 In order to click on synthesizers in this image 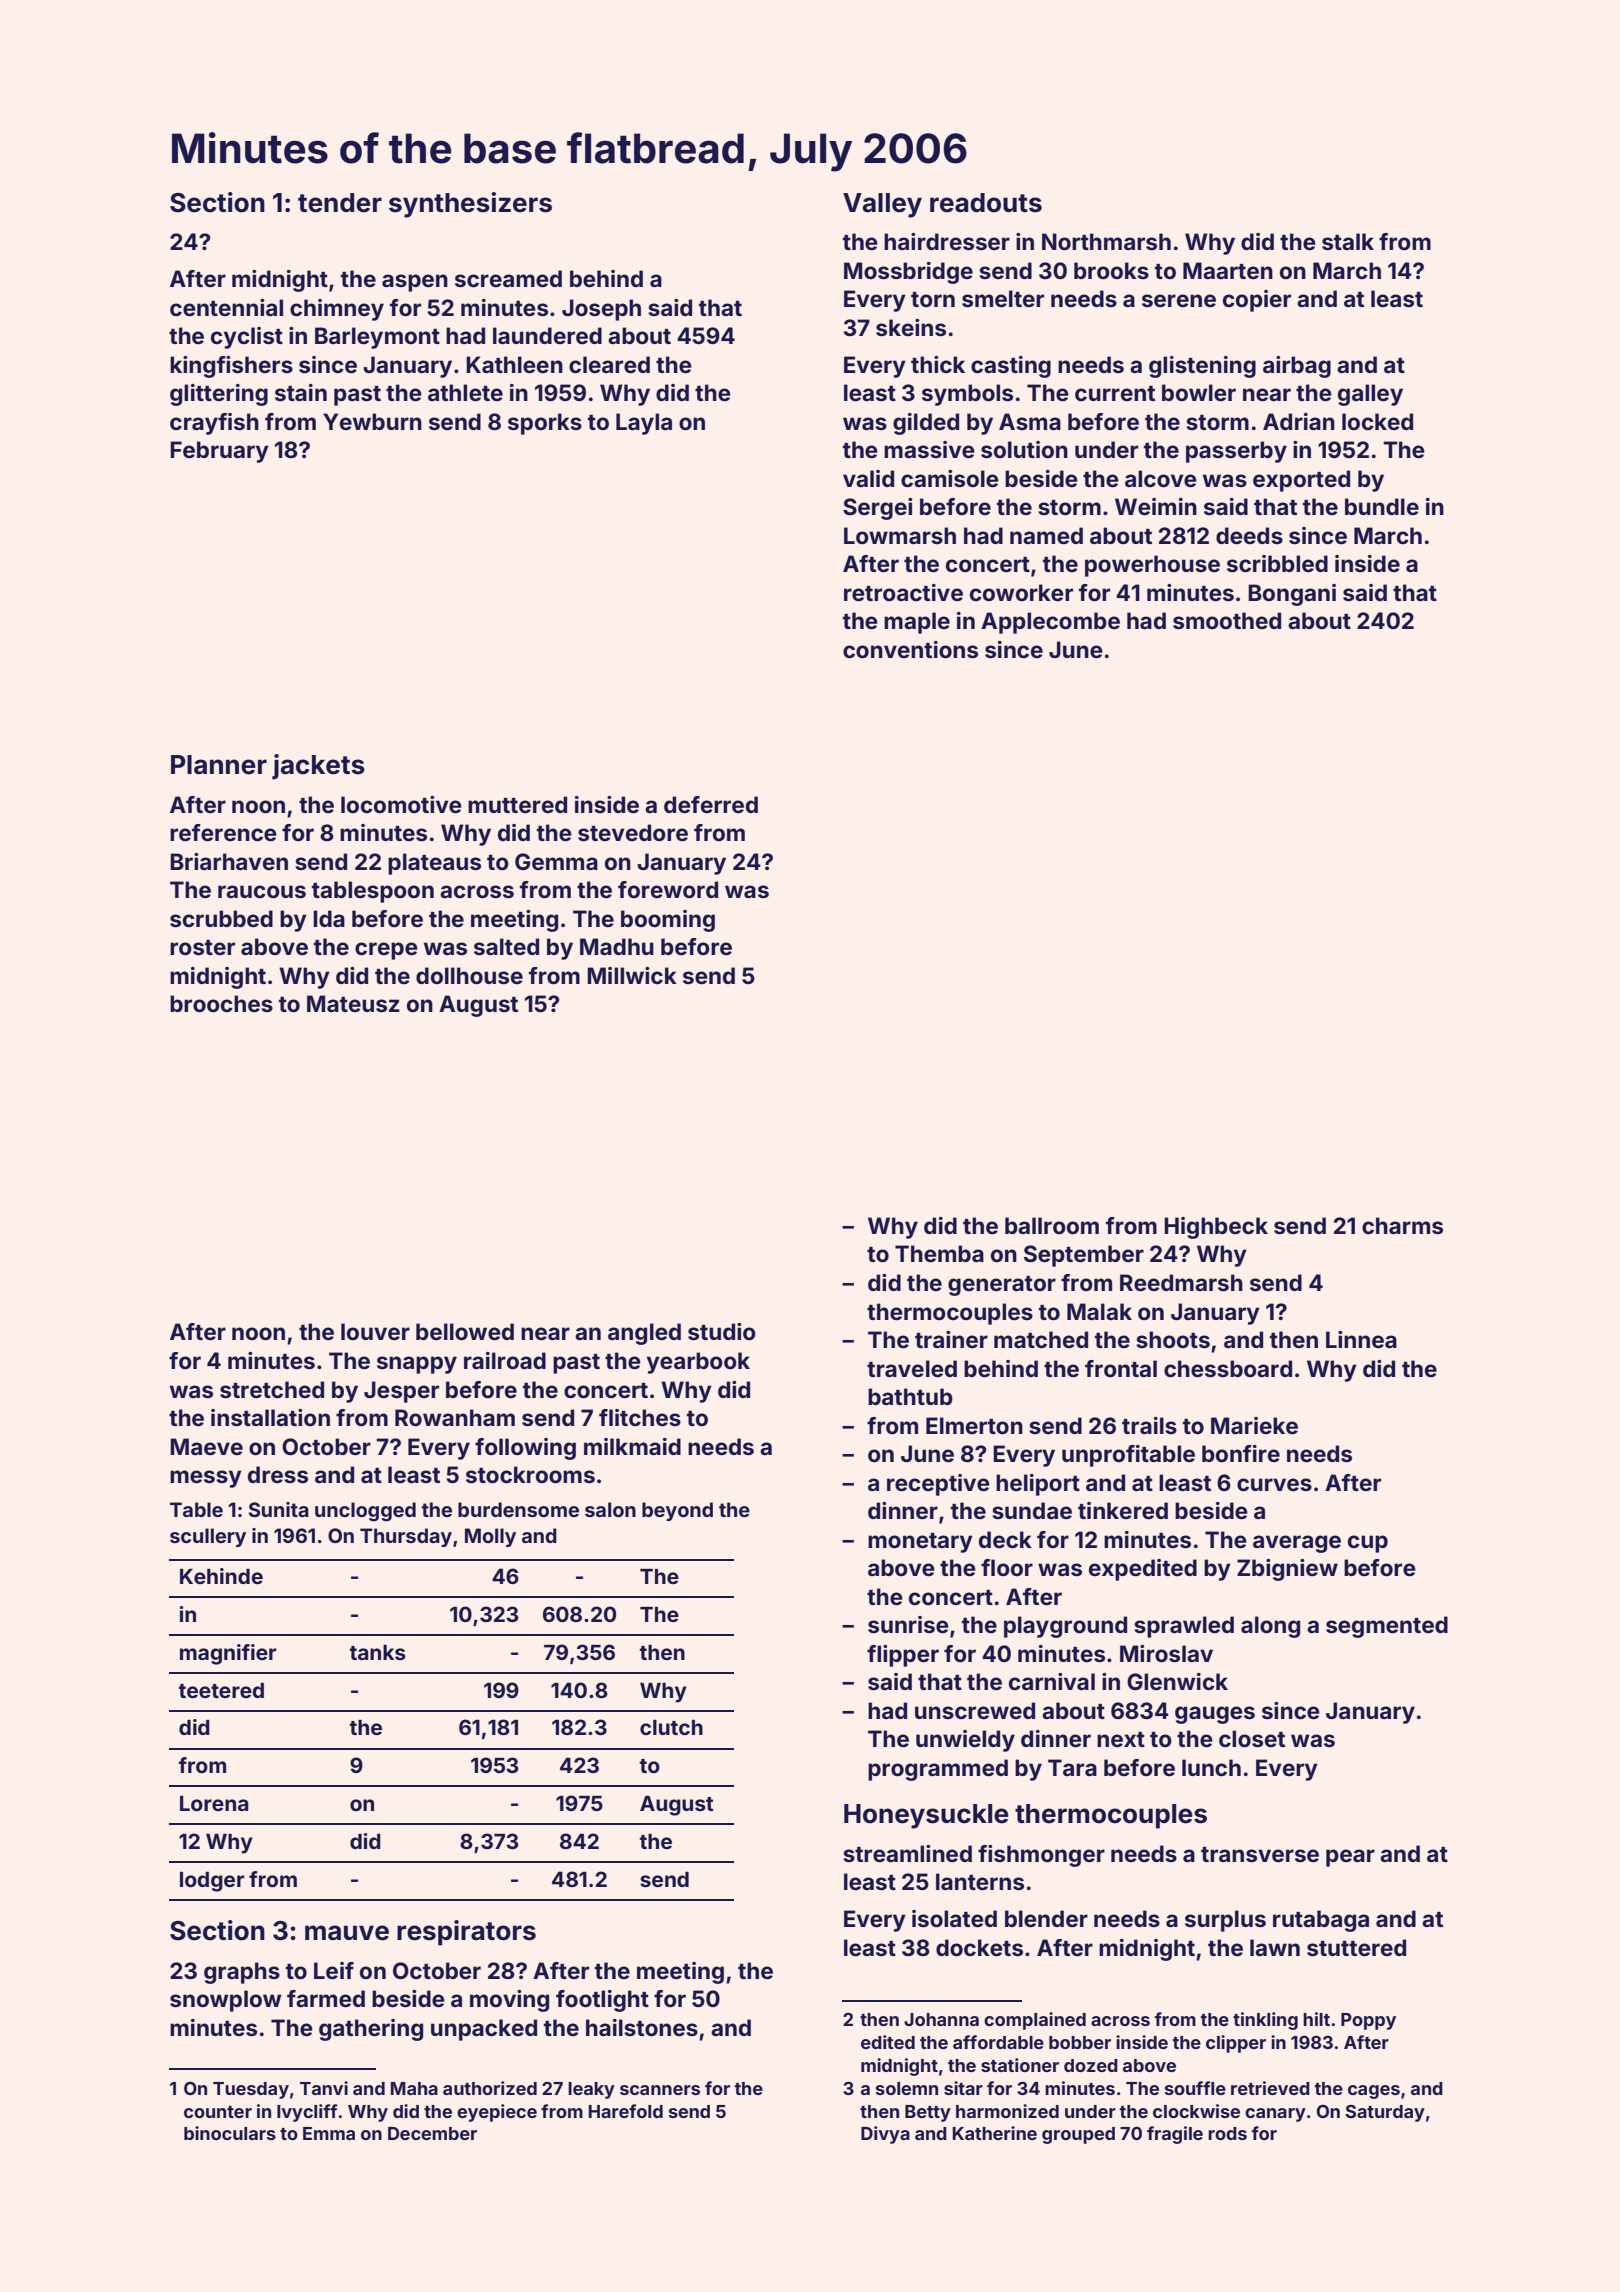, I will do `click(470, 205)`.
